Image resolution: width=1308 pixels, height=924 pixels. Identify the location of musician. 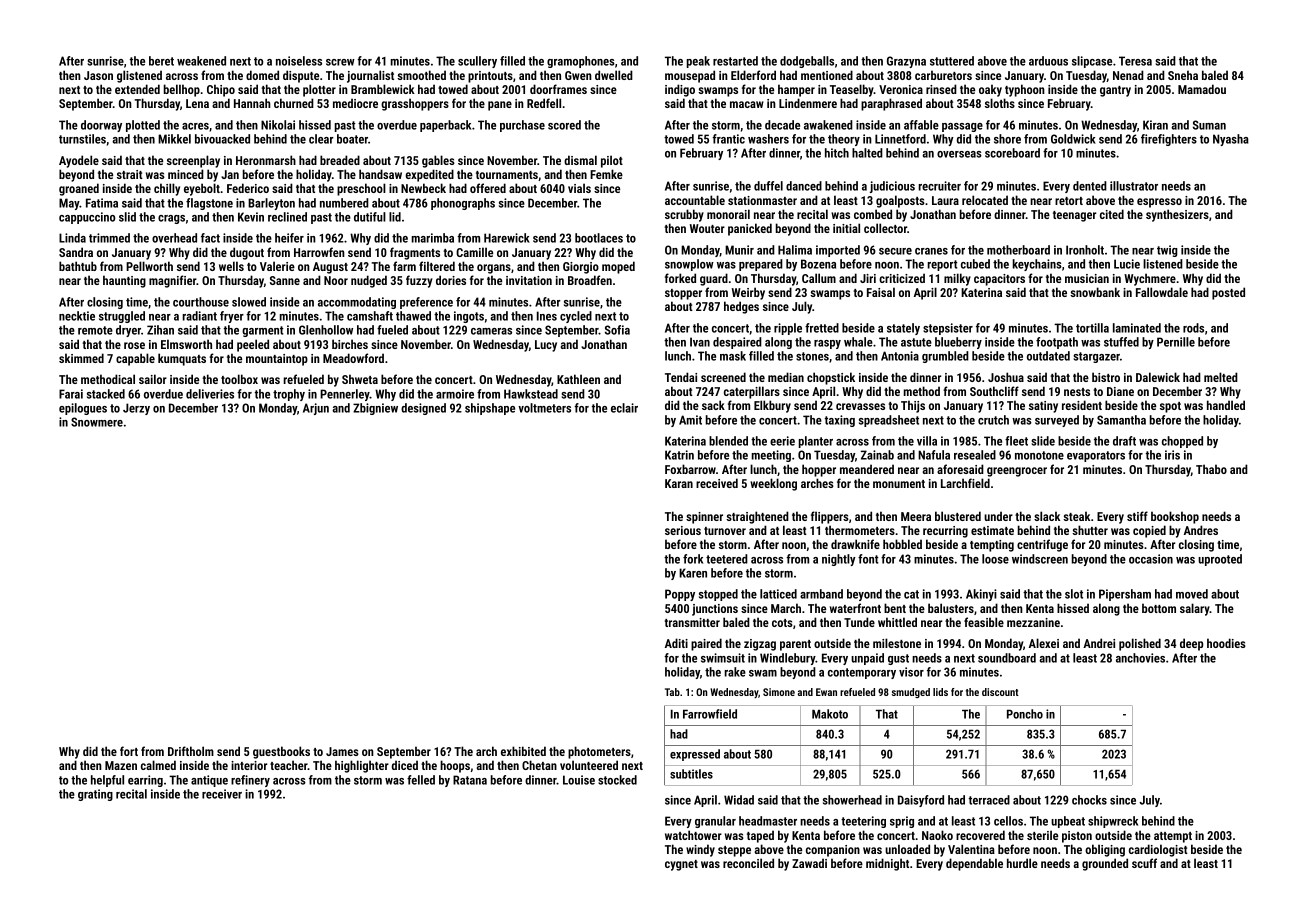
(1087, 278).
